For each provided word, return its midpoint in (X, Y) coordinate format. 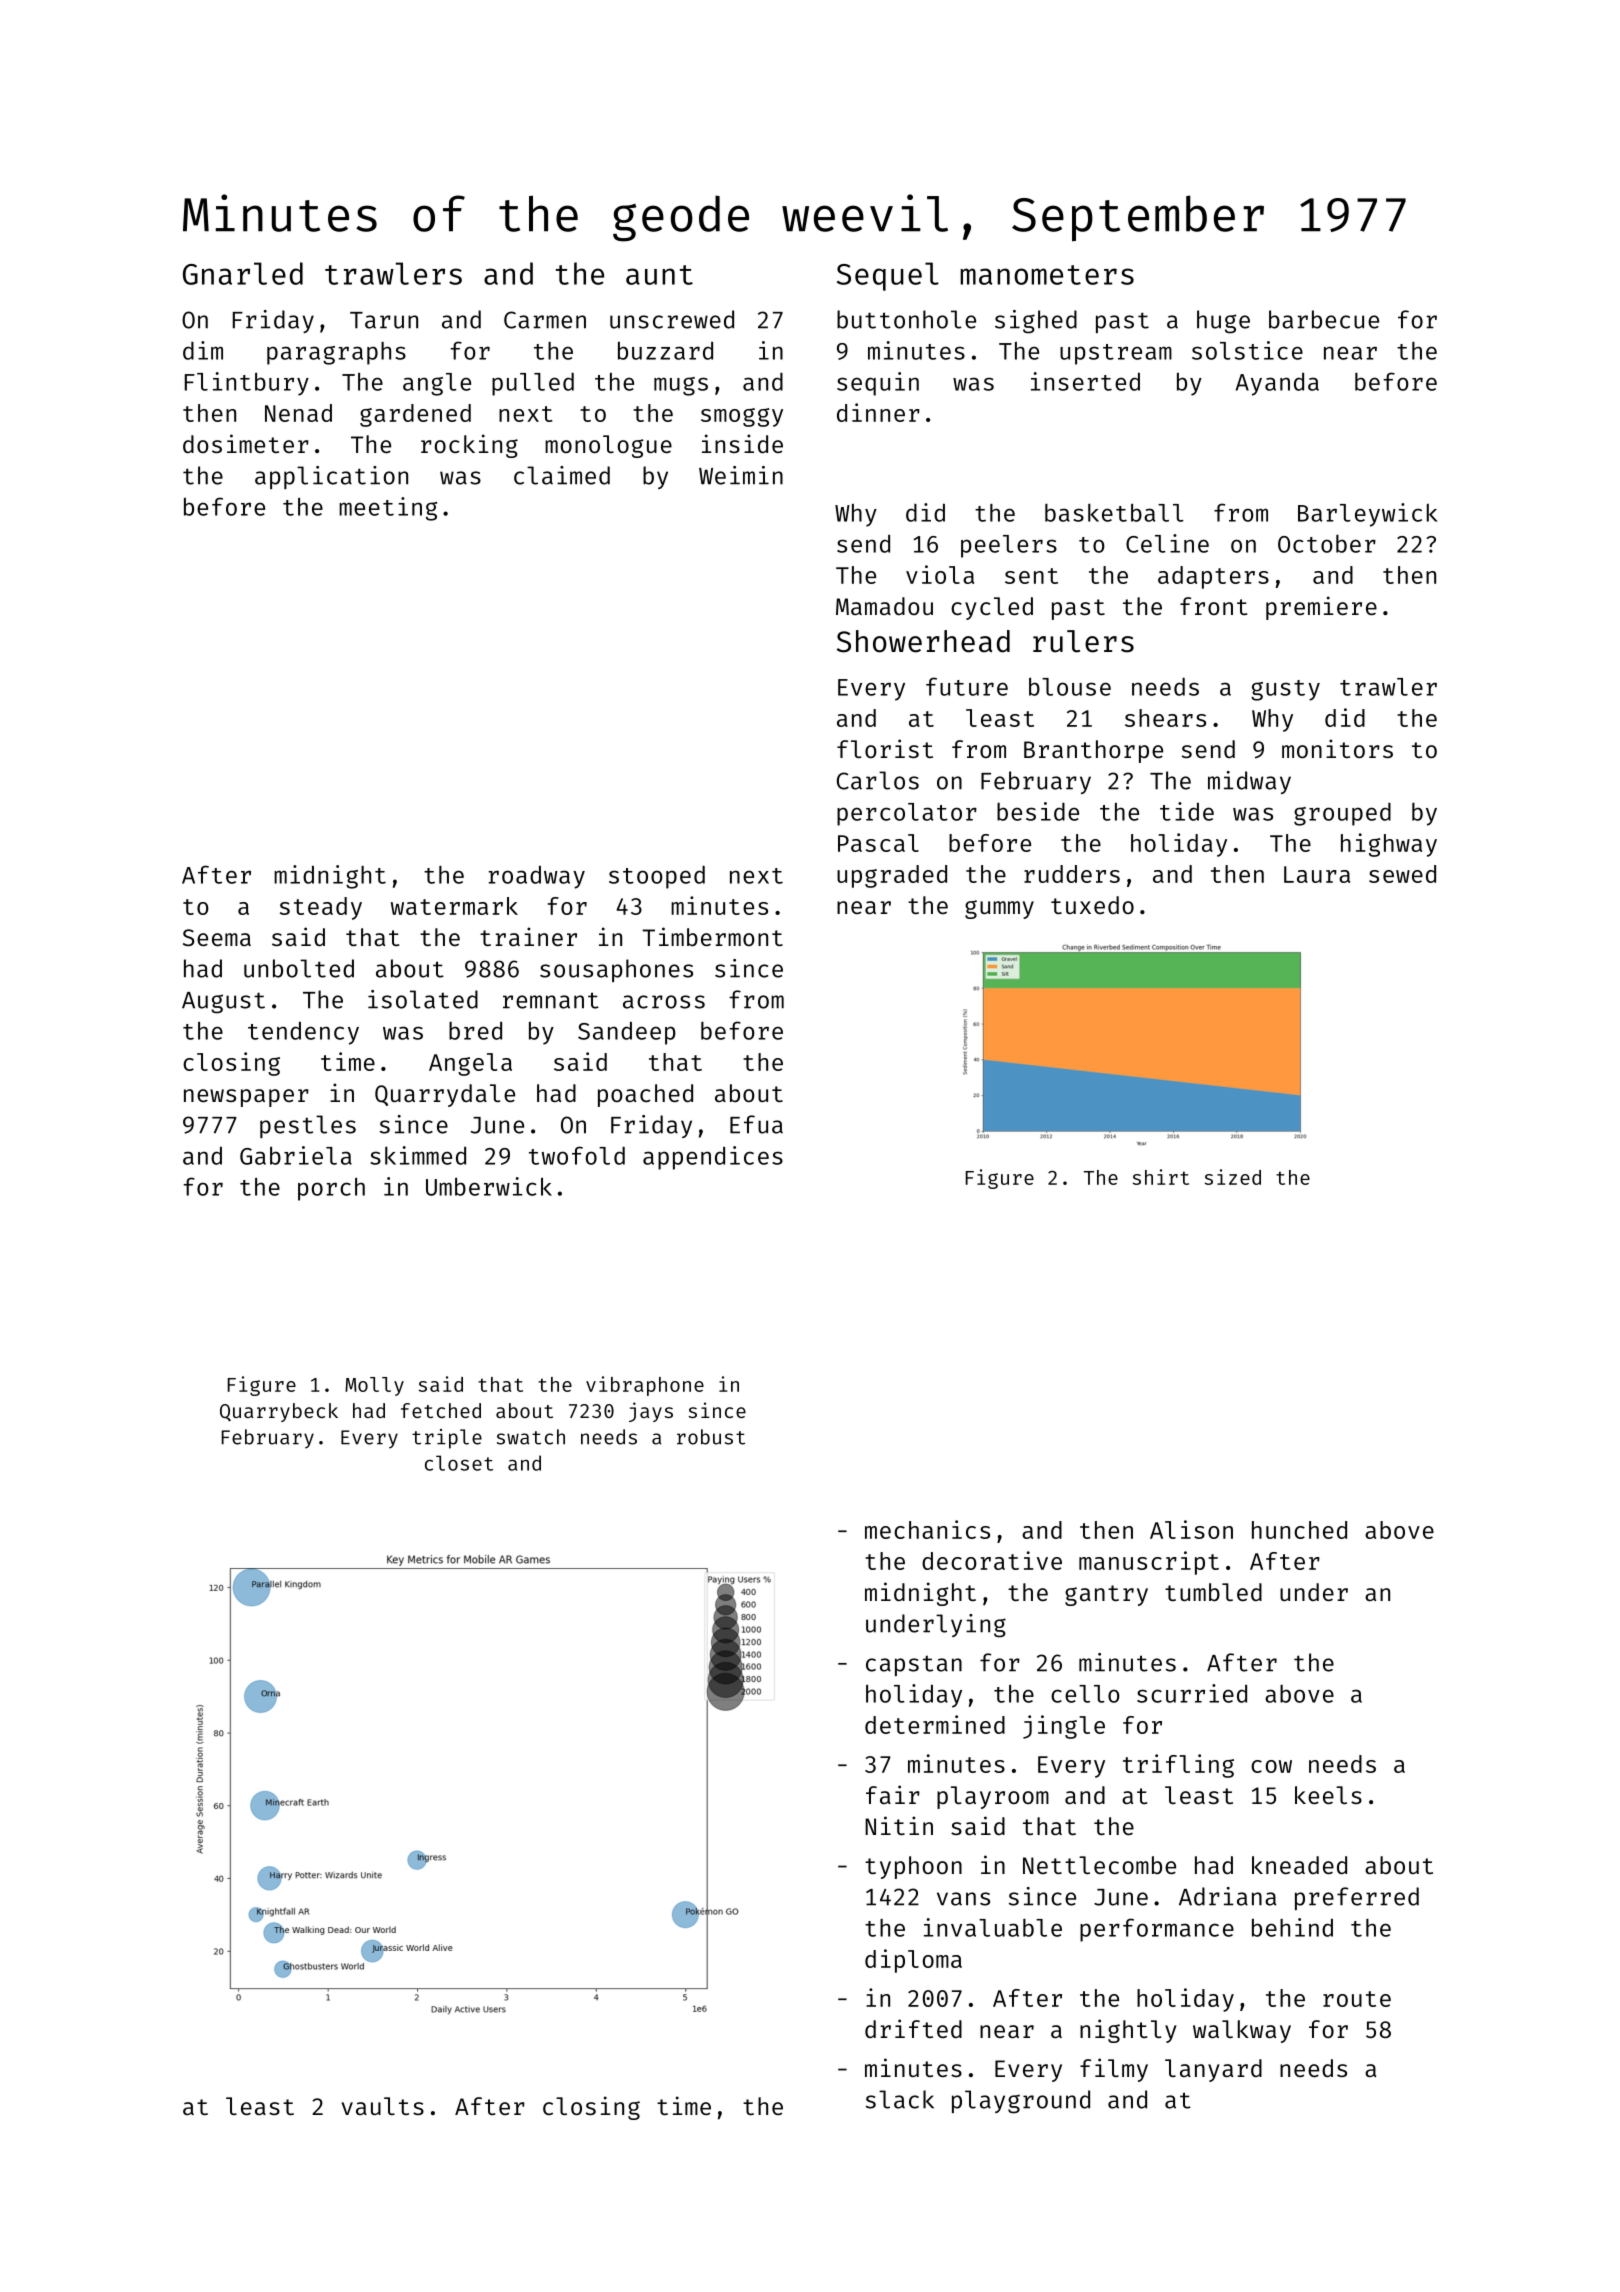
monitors (1337, 748)
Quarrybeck (279, 1412)
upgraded (892, 876)
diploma (913, 1961)
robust (711, 1437)
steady (321, 908)
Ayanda (1277, 384)
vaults (382, 2106)
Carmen (545, 320)
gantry (1106, 1595)
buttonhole (906, 319)
